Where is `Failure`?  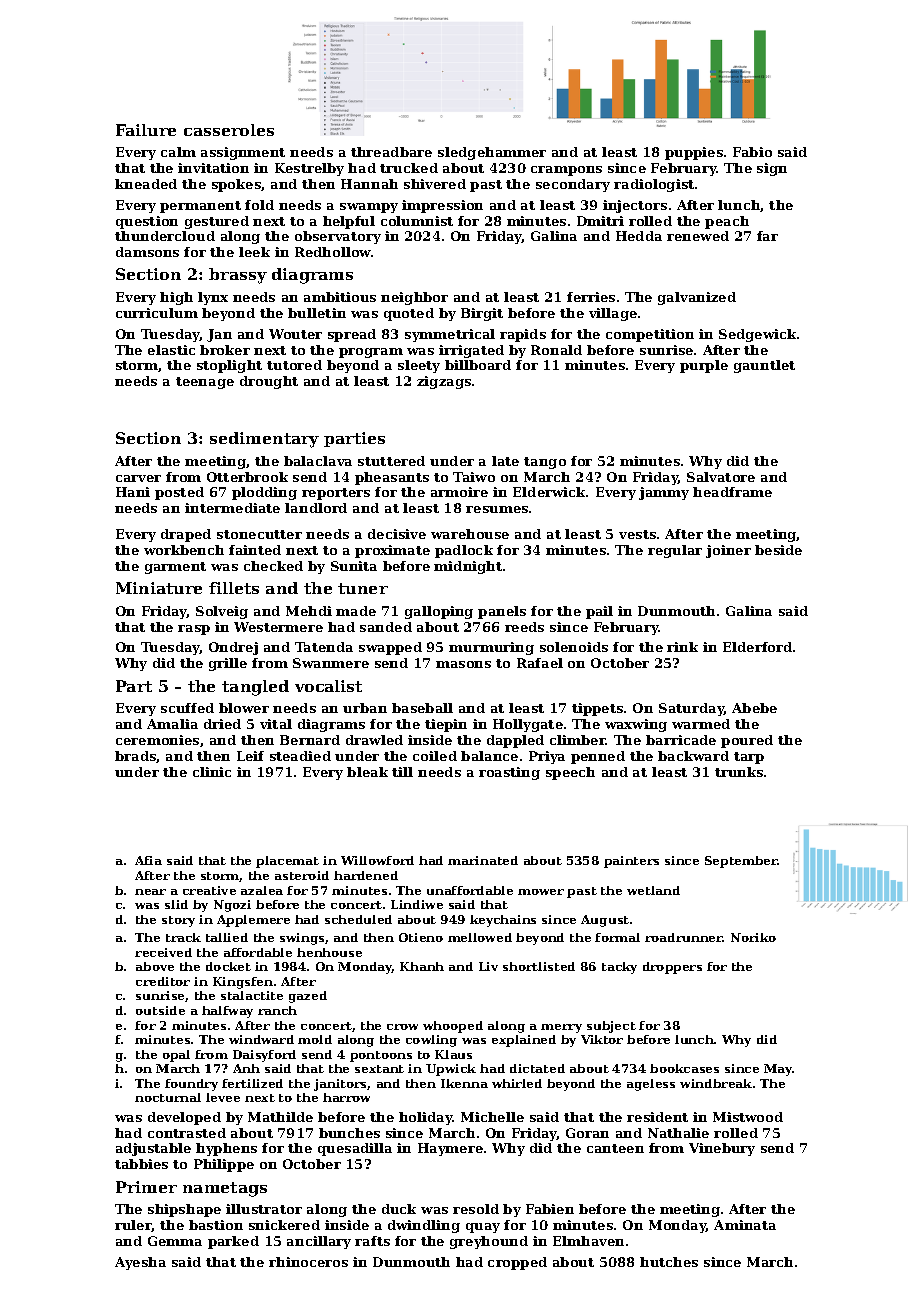
Failure is located at coordinates (146, 130).
